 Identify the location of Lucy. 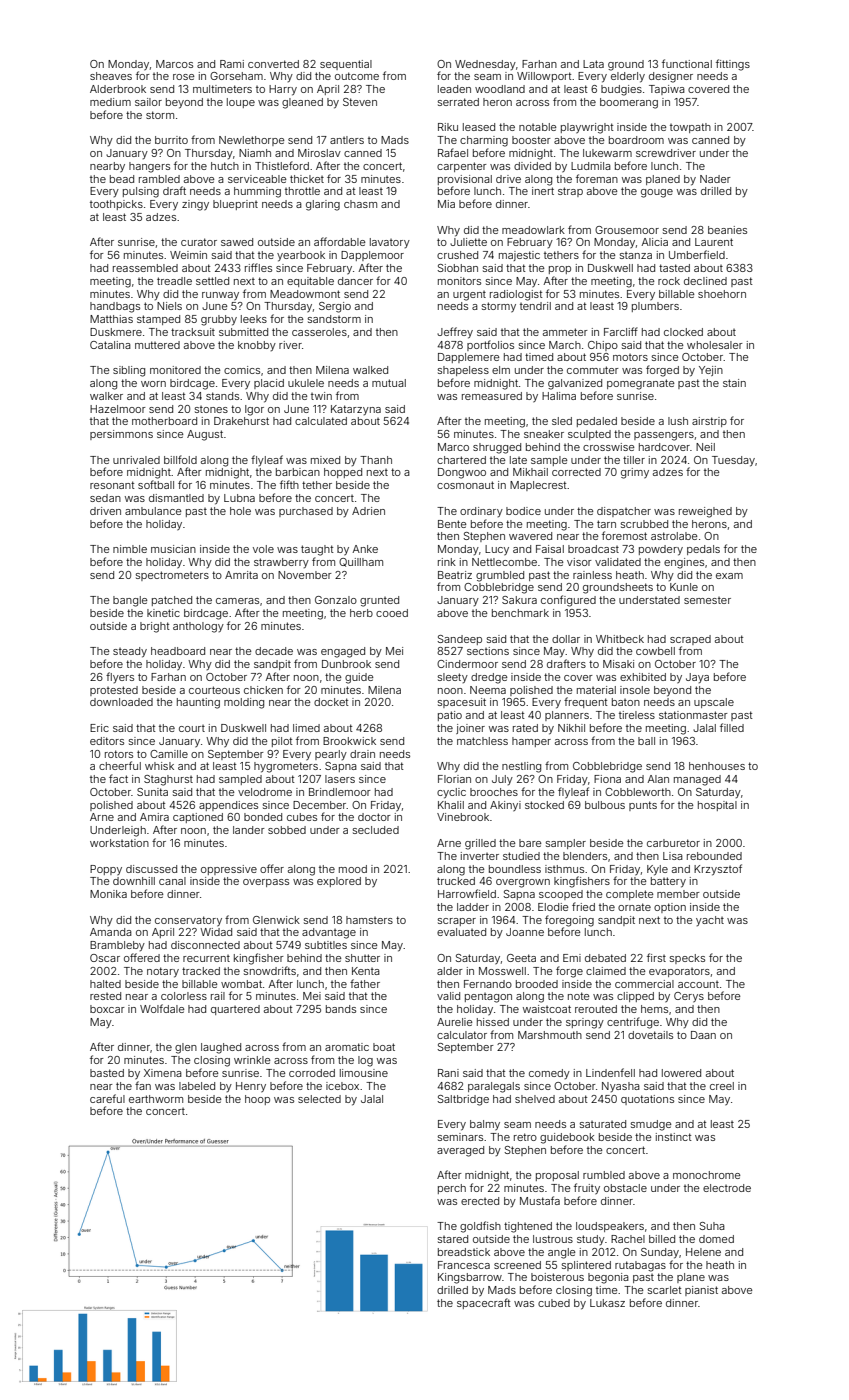
(497, 550).
